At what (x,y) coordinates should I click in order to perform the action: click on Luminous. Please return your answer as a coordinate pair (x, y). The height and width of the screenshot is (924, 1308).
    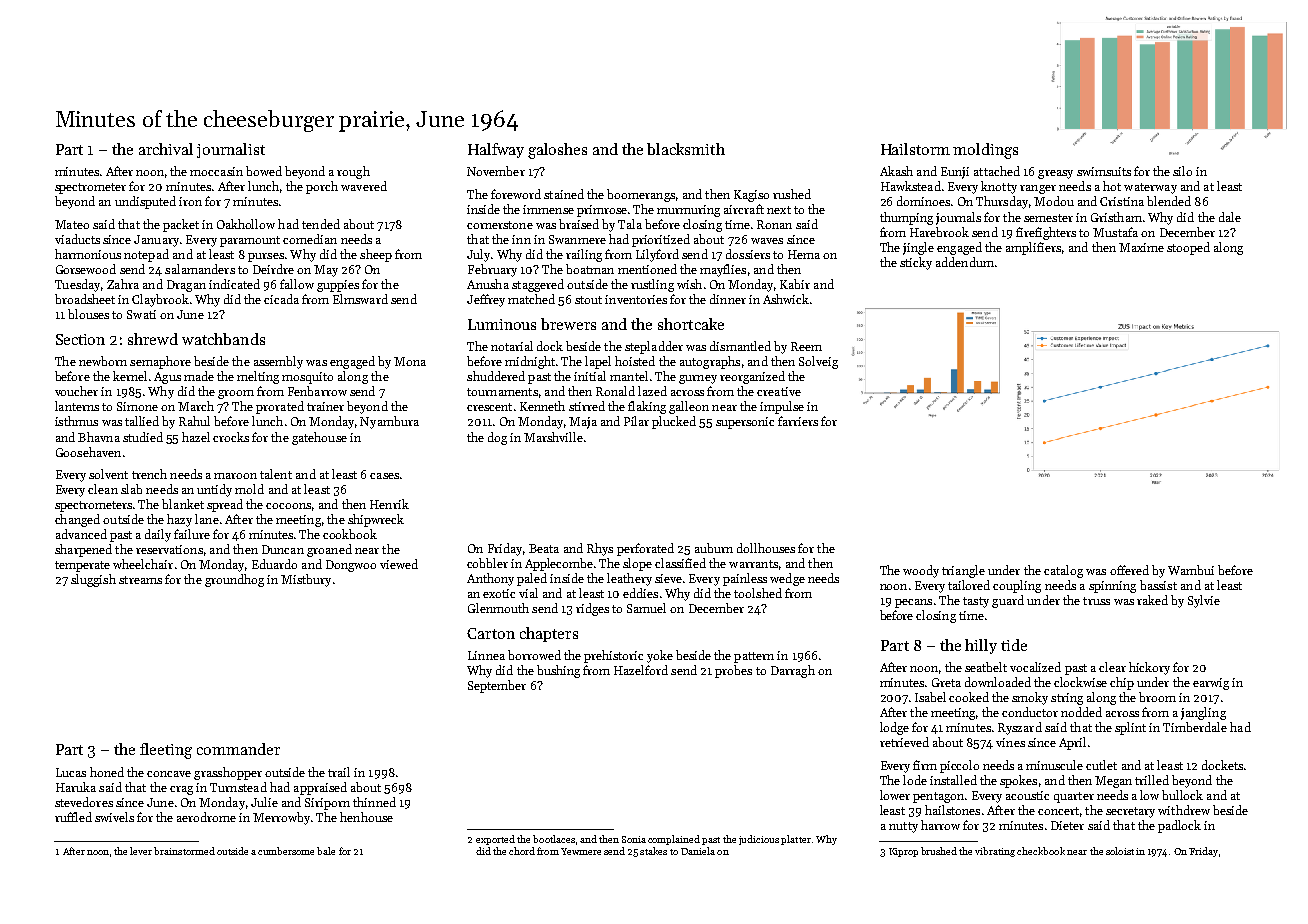
    Looking at the image, I should click on (502, 324).
